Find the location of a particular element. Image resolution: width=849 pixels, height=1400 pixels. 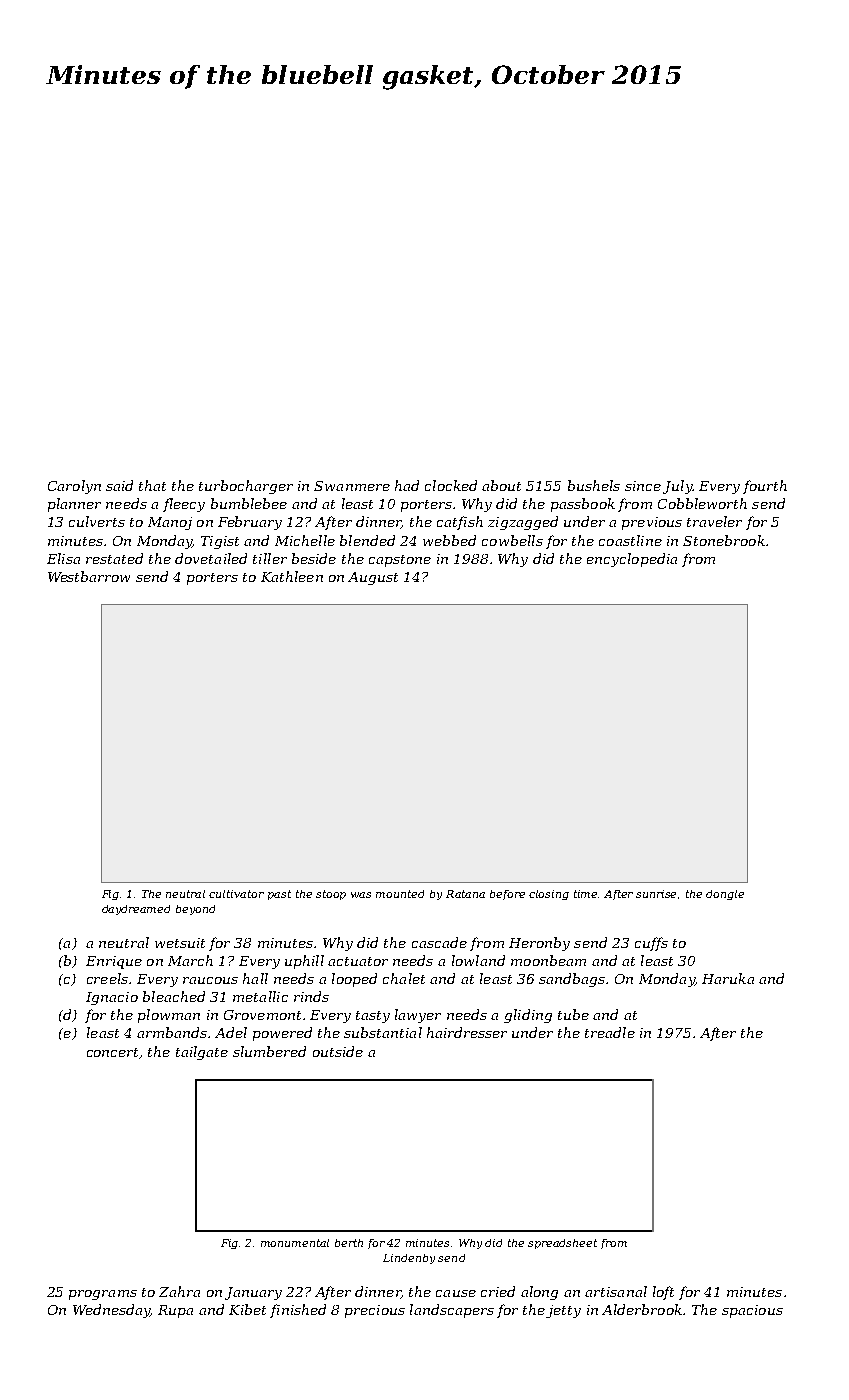

August is located at coordinates (373, 578).
